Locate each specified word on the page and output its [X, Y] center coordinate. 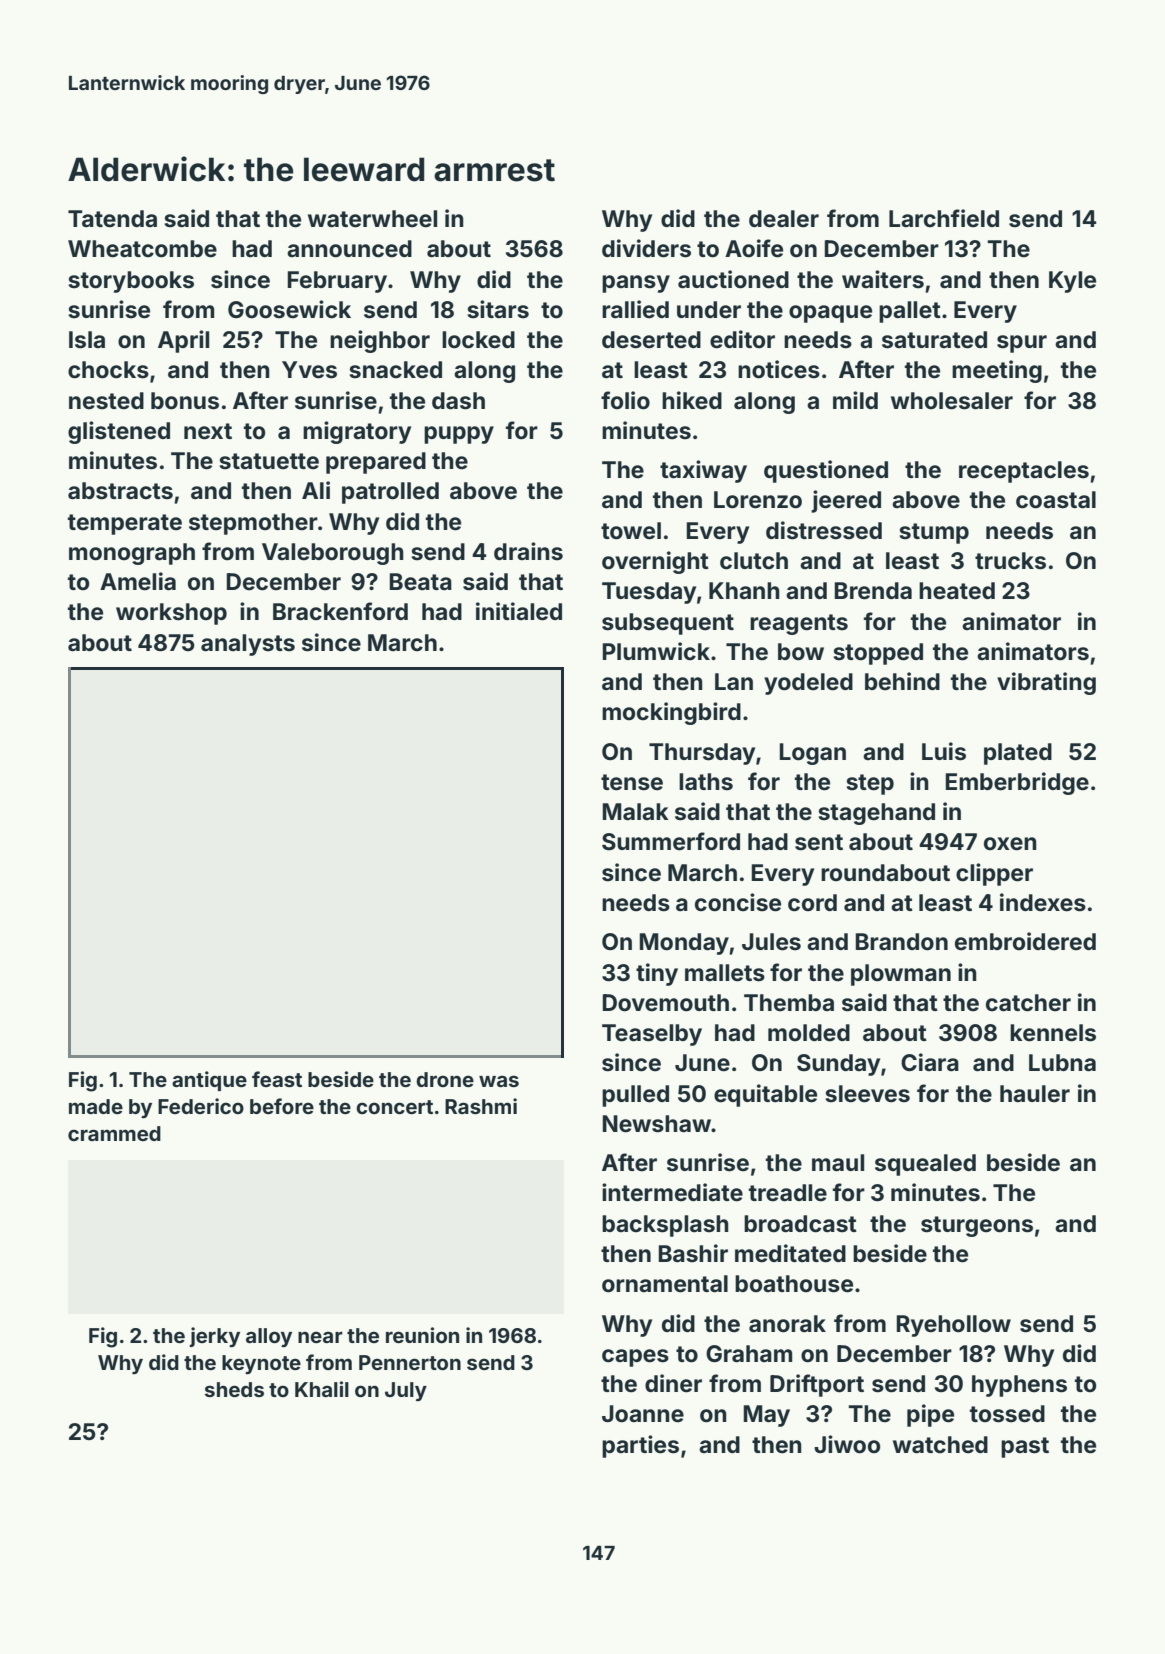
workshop [171, 614]
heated [957, 591]
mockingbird [671, 713]
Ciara [930, 1062]
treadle [788, 1193]
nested [106, 401]
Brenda [873, 591]
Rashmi [481, 1106]
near [320, 1337]
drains [528, 551]
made [96, 1106]
